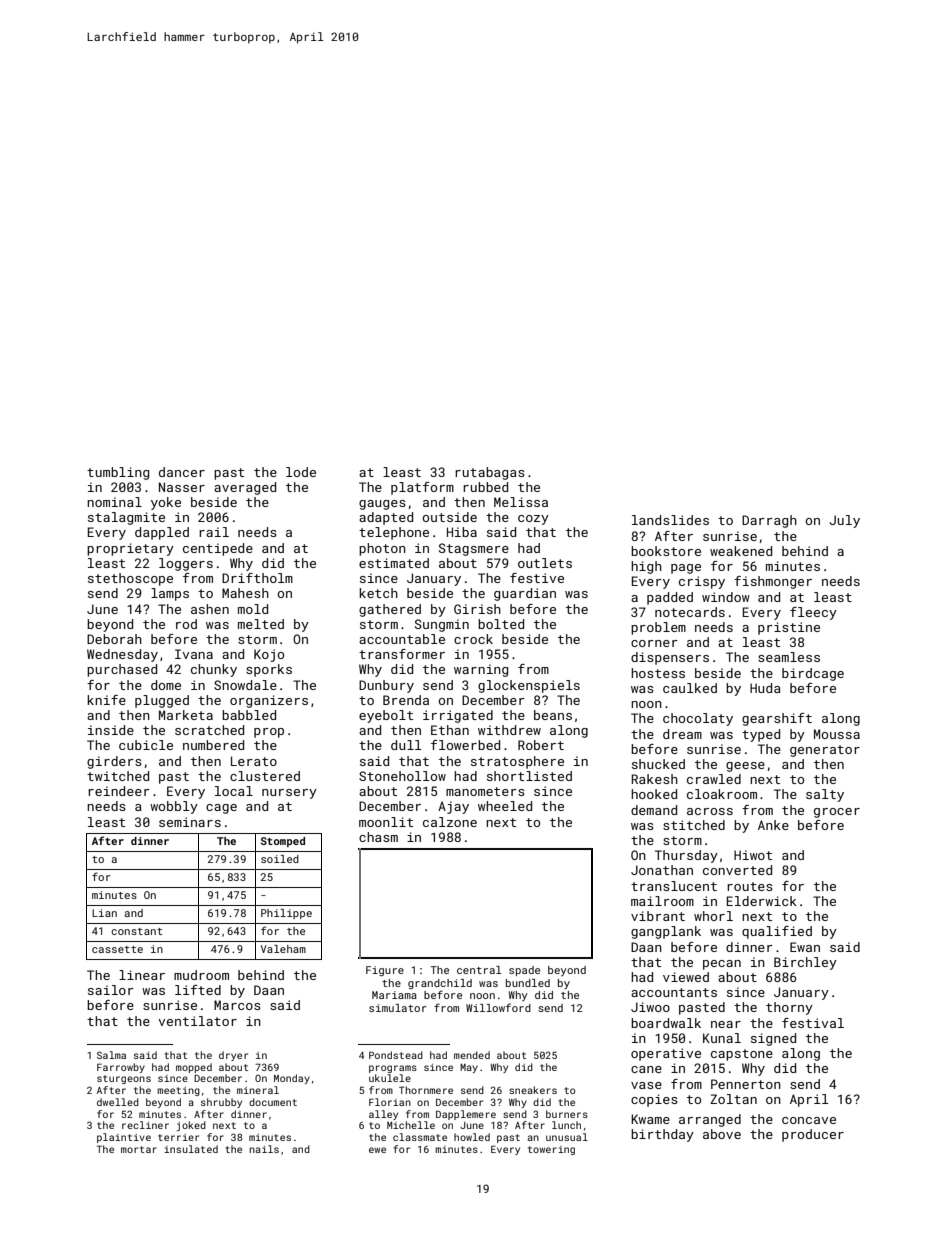  Describe the element at coordinates (490, 473) in the screenshot. I see `rutabagas` at that location.
